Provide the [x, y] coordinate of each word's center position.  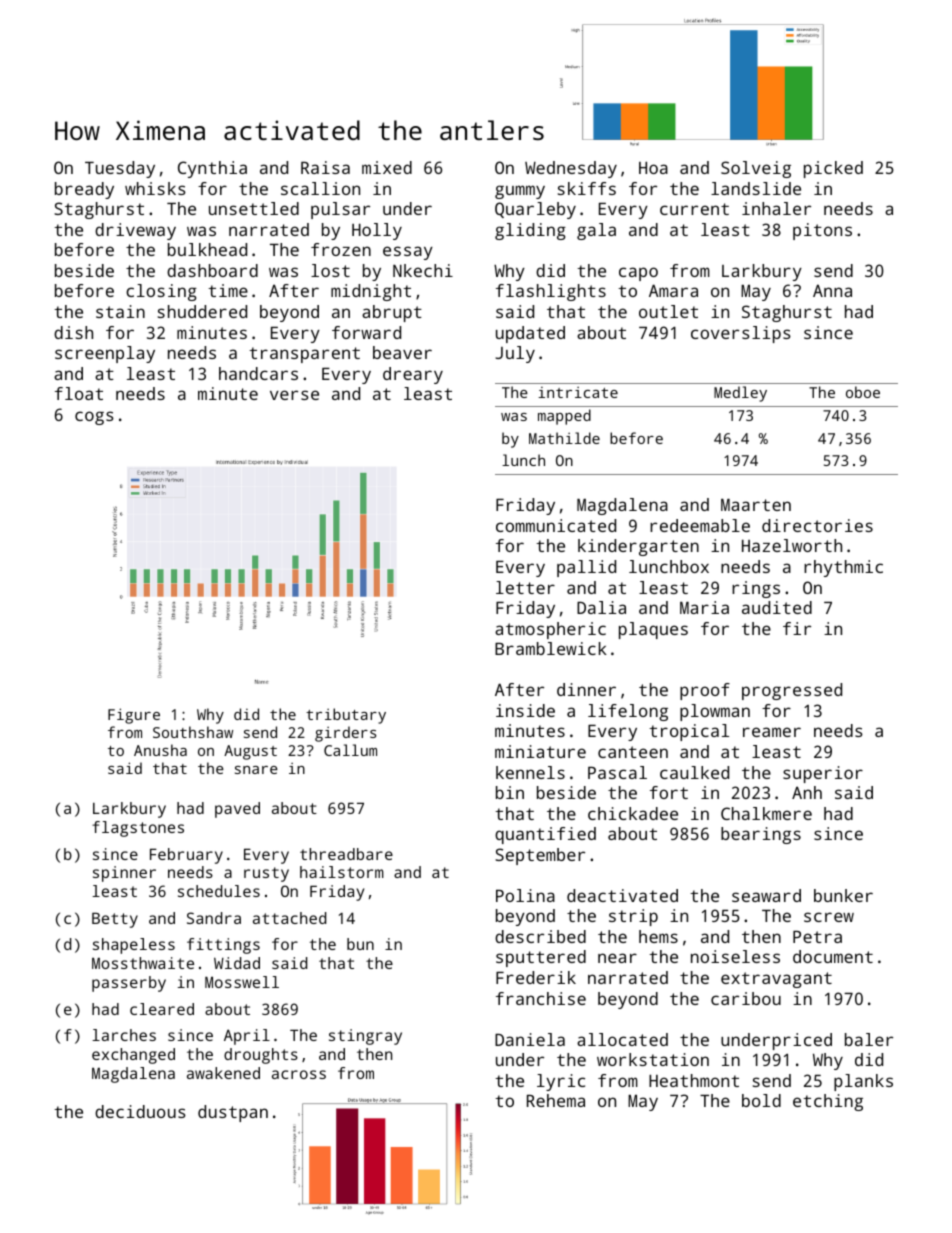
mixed [387, 167]
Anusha [160, 750]
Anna [832, 290]
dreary [413, 375]
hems [658, 936]
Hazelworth [792, 545]
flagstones [138, 829]
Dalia [601, 607]
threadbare [346, 854]
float [79, 393]
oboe [863, 392]
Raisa [325, 167]
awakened [223, 1073]
